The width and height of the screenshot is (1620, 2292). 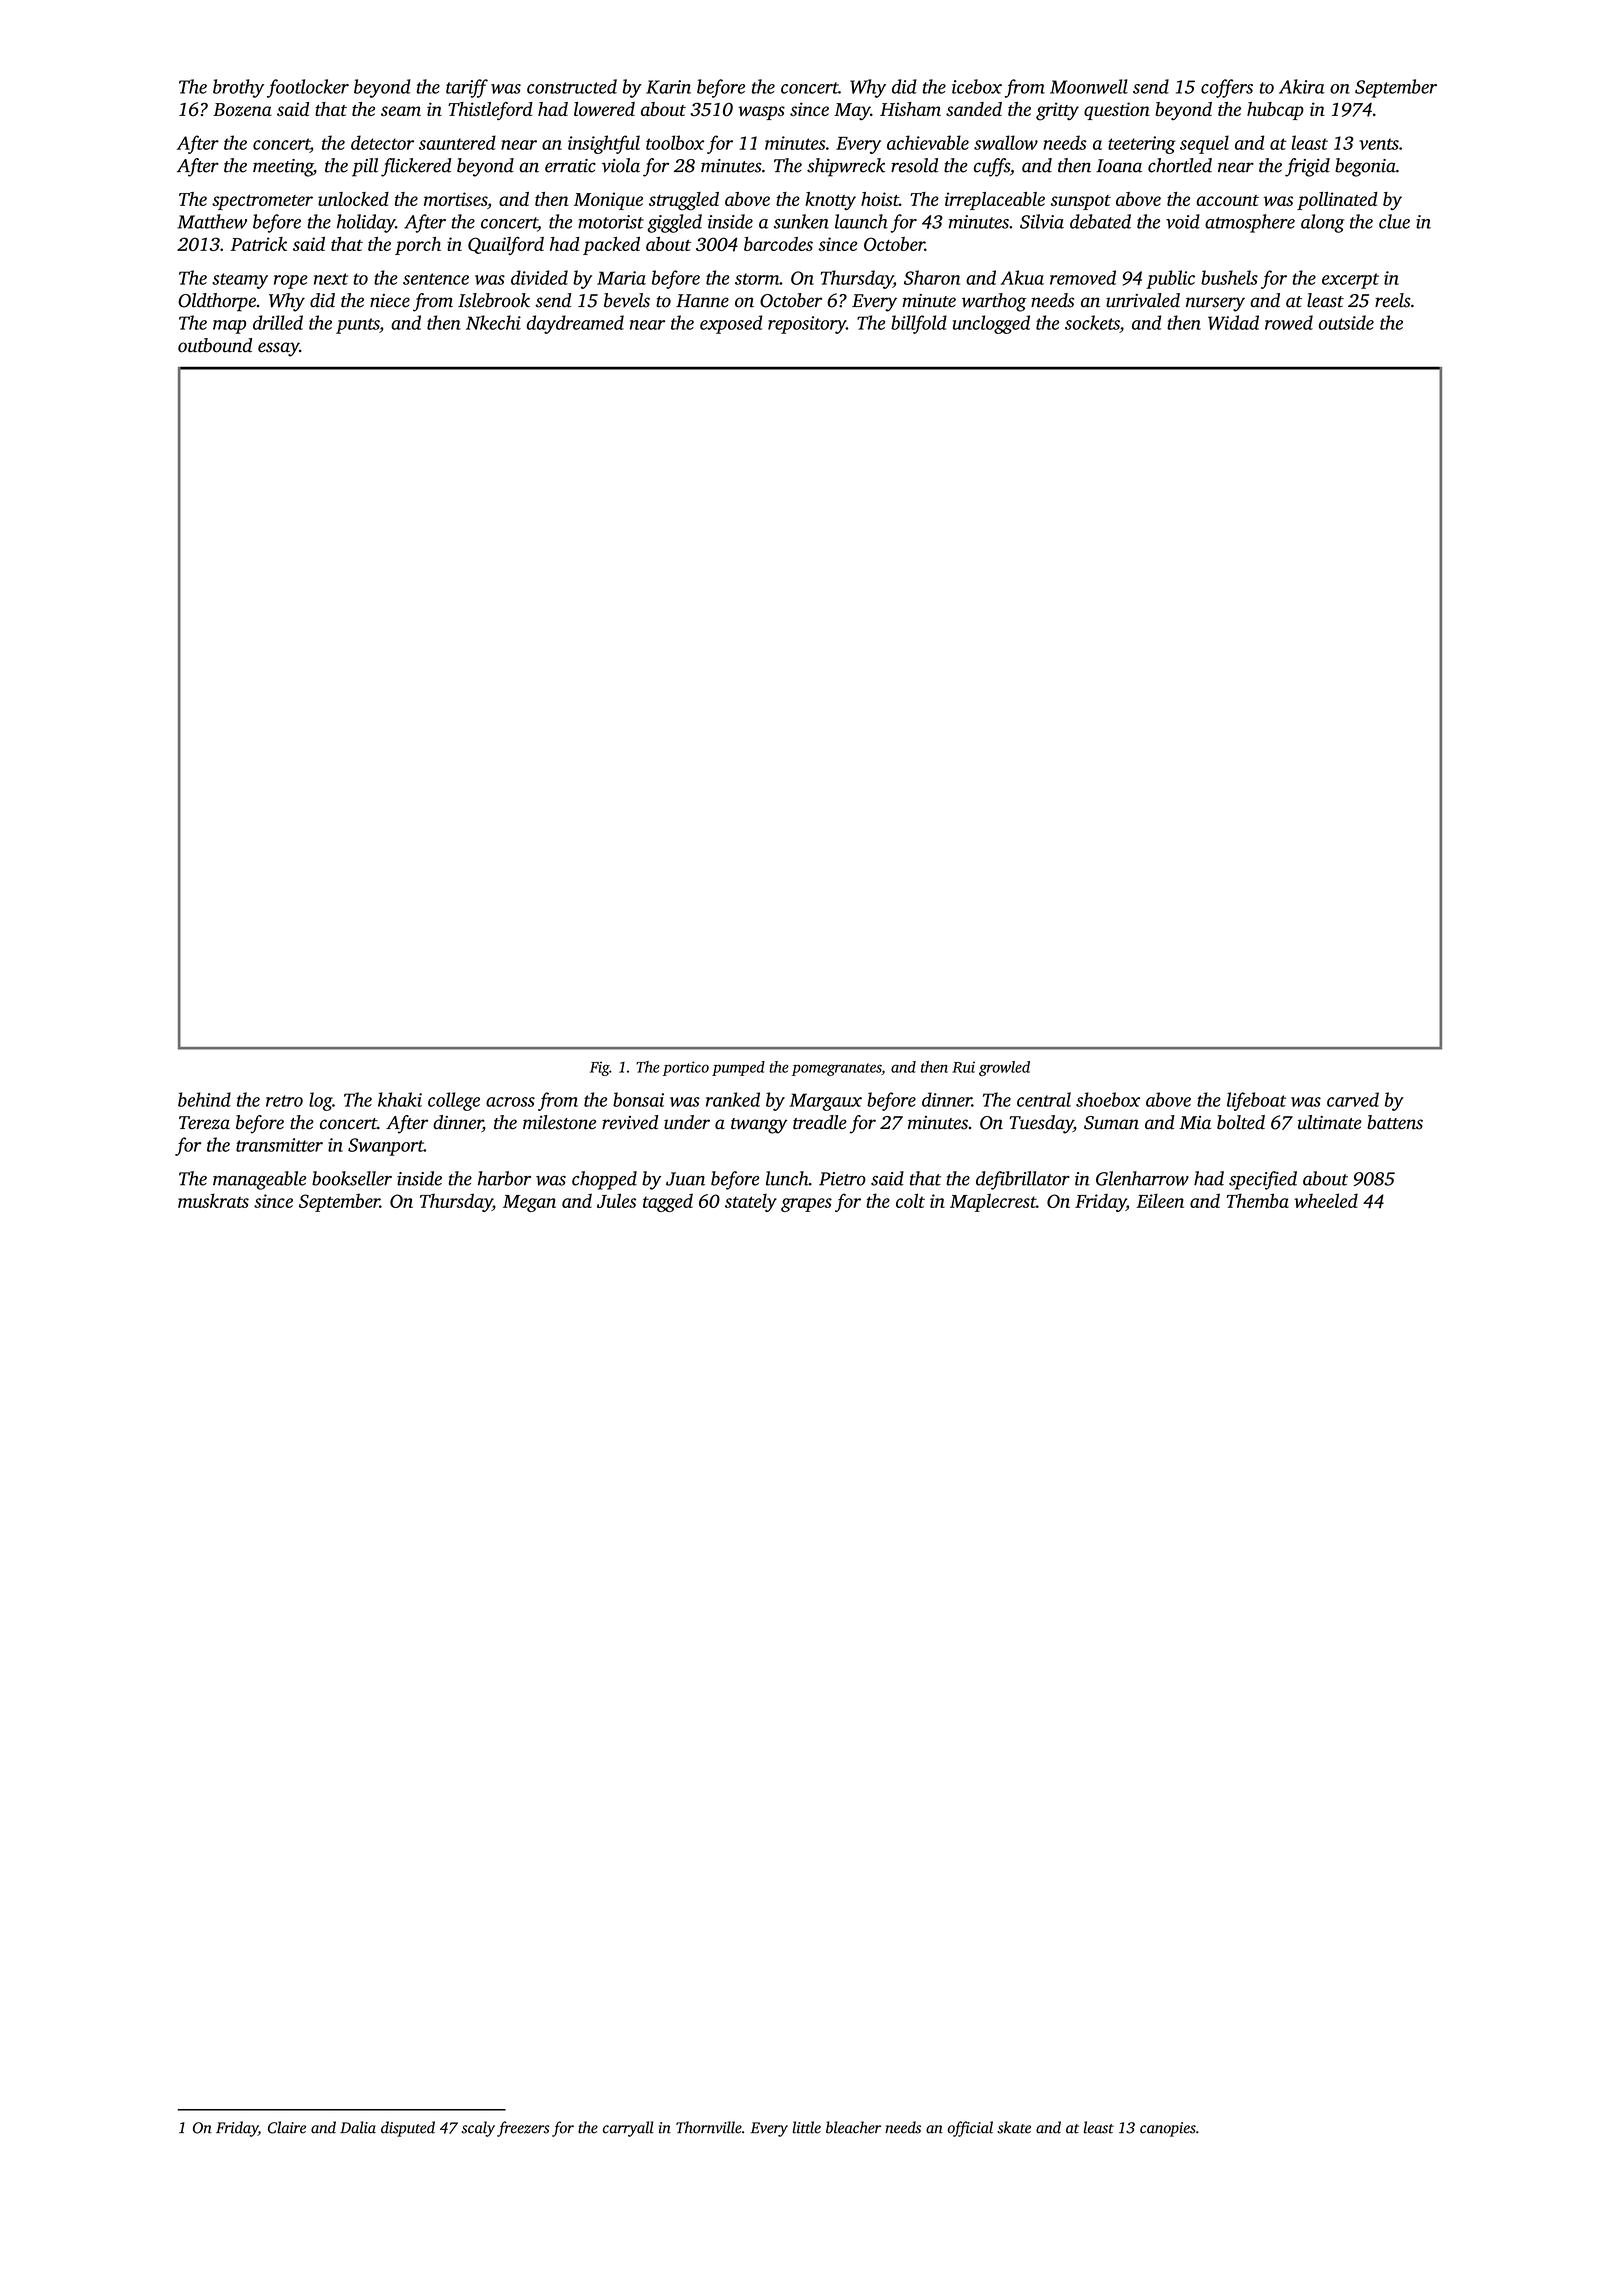 What do you see at coordinates (572, 86) in the screenshot?
I see `constructed` at bounding box center [572, 86].
